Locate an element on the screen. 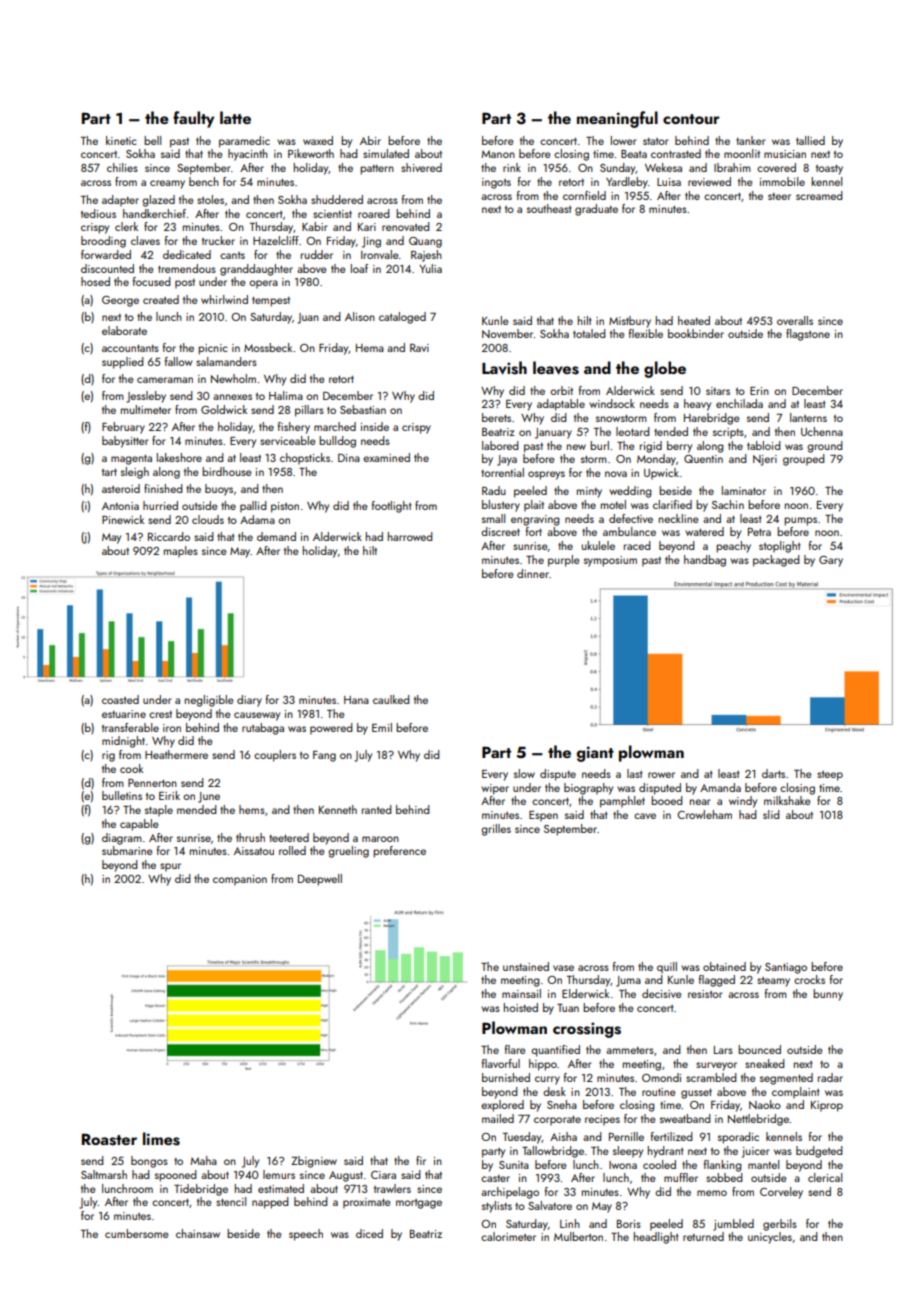  examined is located at coordinates (386, 457).
